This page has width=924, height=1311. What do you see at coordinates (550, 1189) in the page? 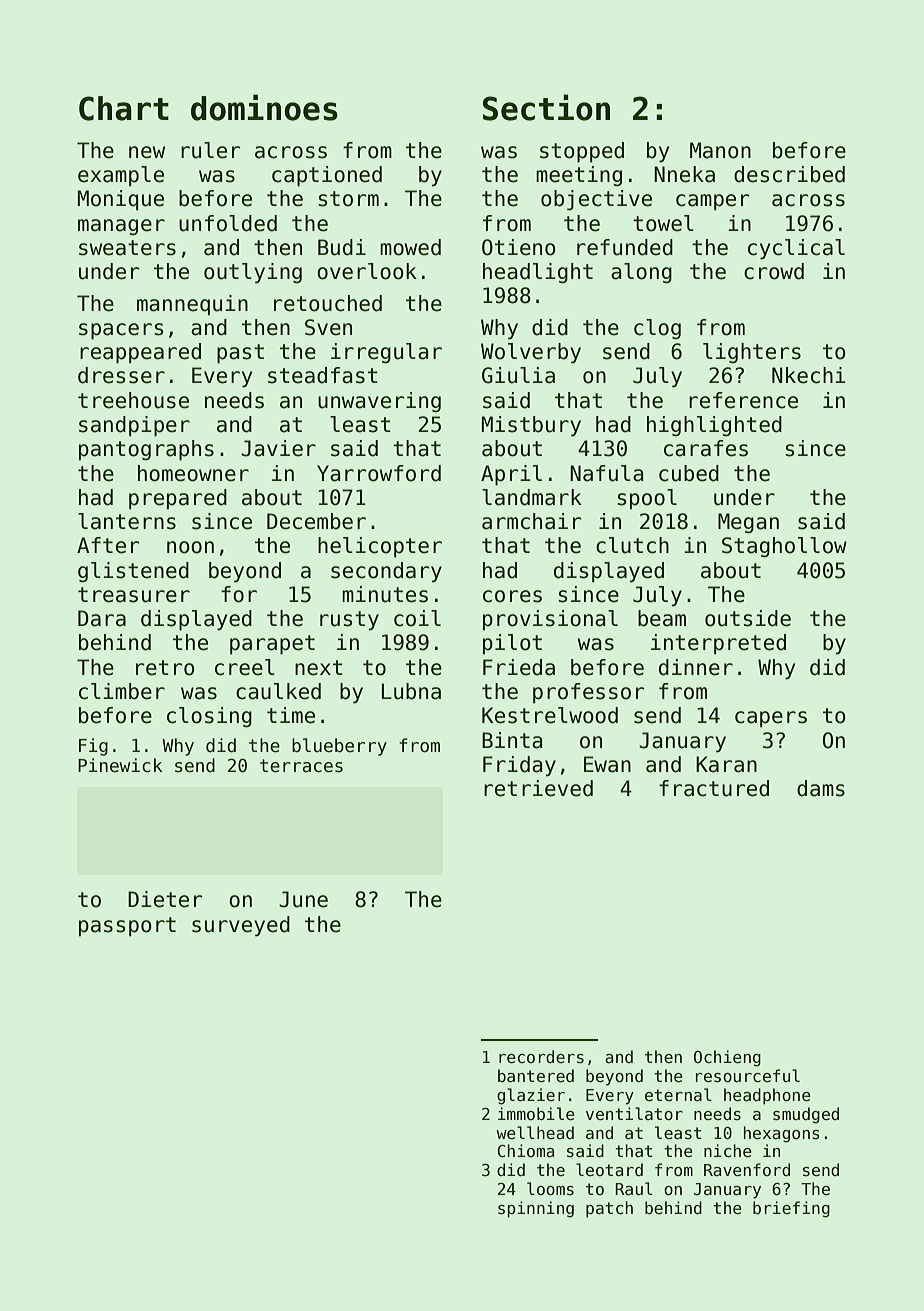
I see `looms` at bounding box center [550, 1189].
